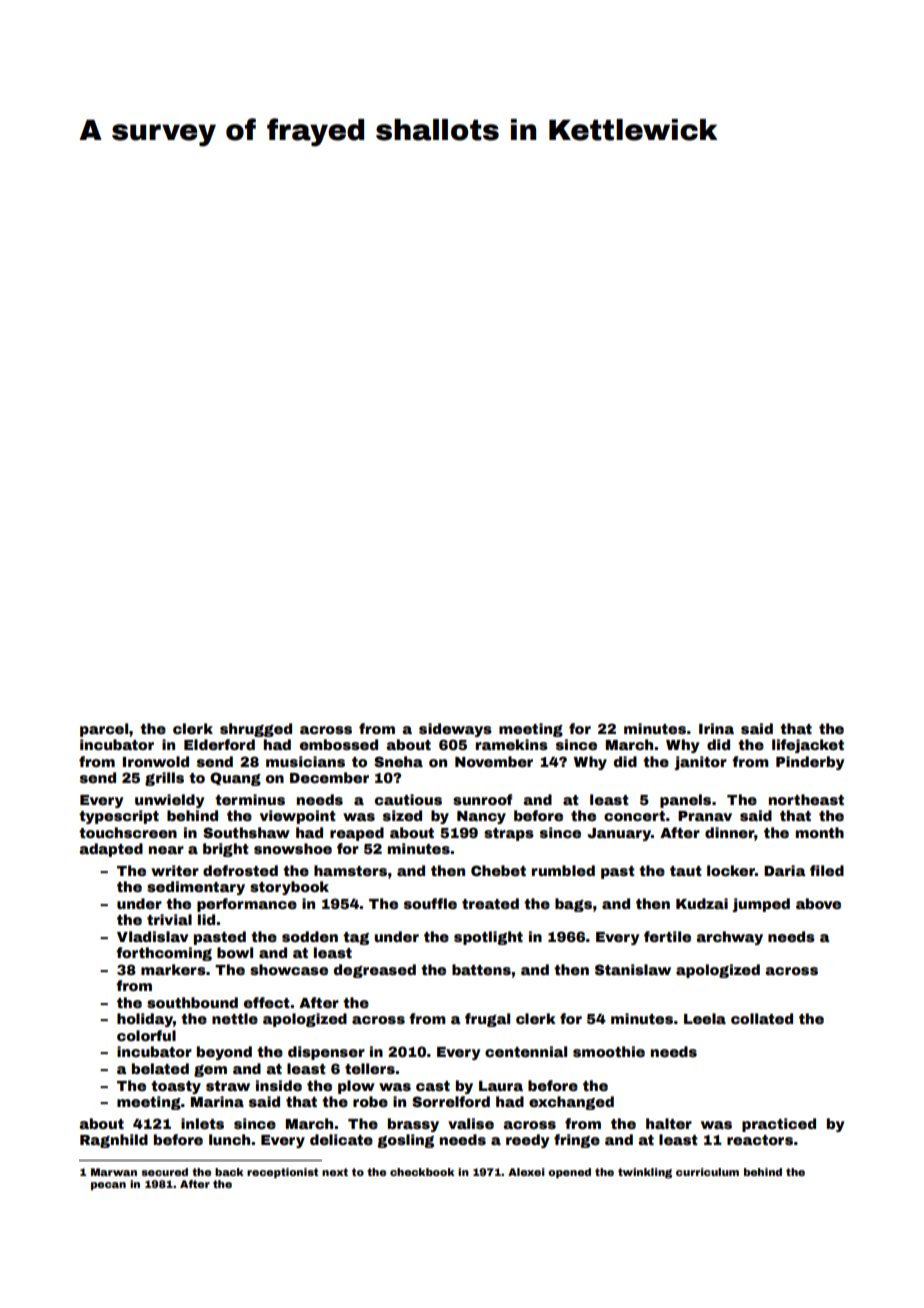 The height and width of the page is (1308, 924). I want to click on Elderford, so click(219, 744).
